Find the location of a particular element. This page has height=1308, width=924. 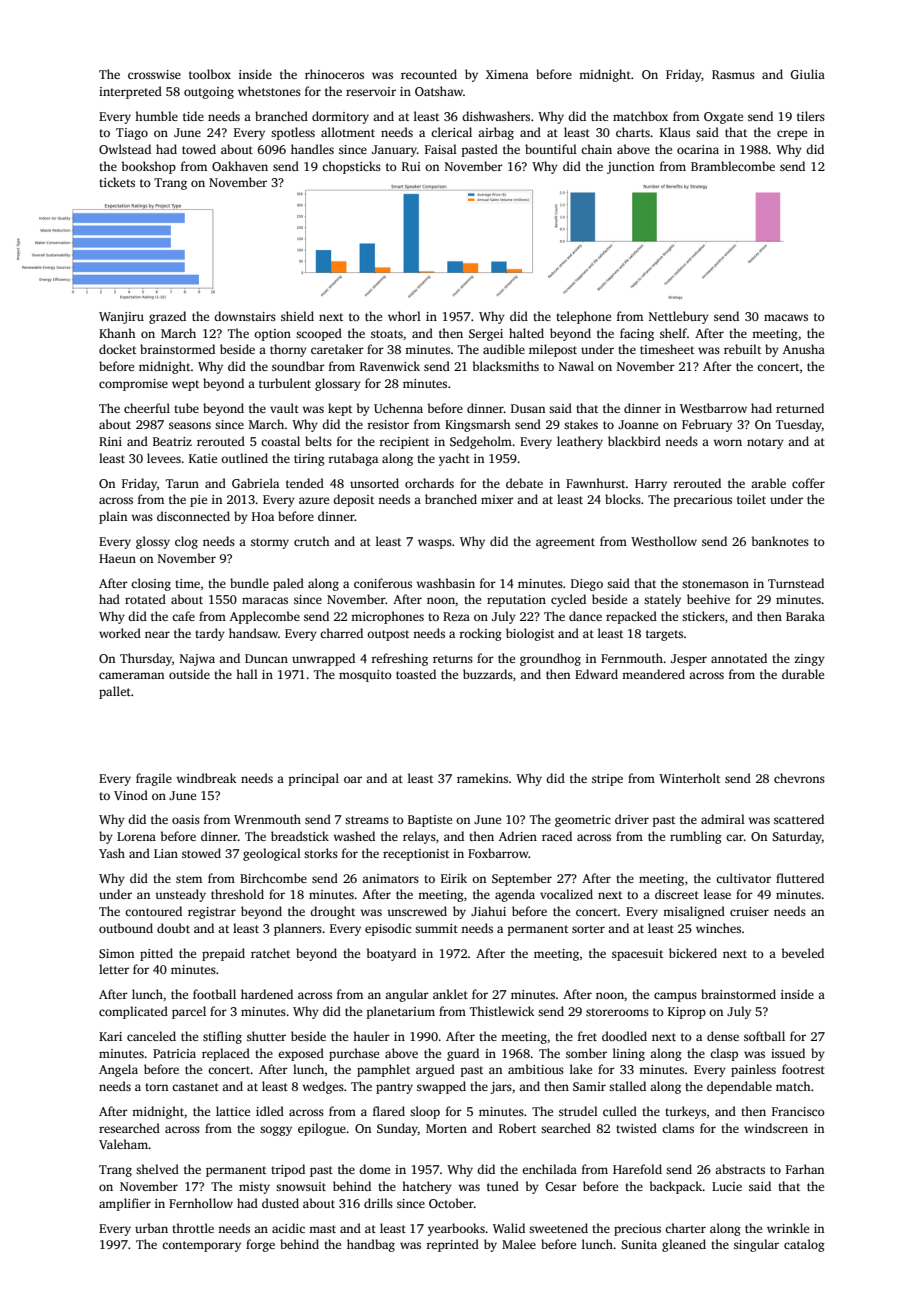

handbag is located at coordinates (371, 1245).
